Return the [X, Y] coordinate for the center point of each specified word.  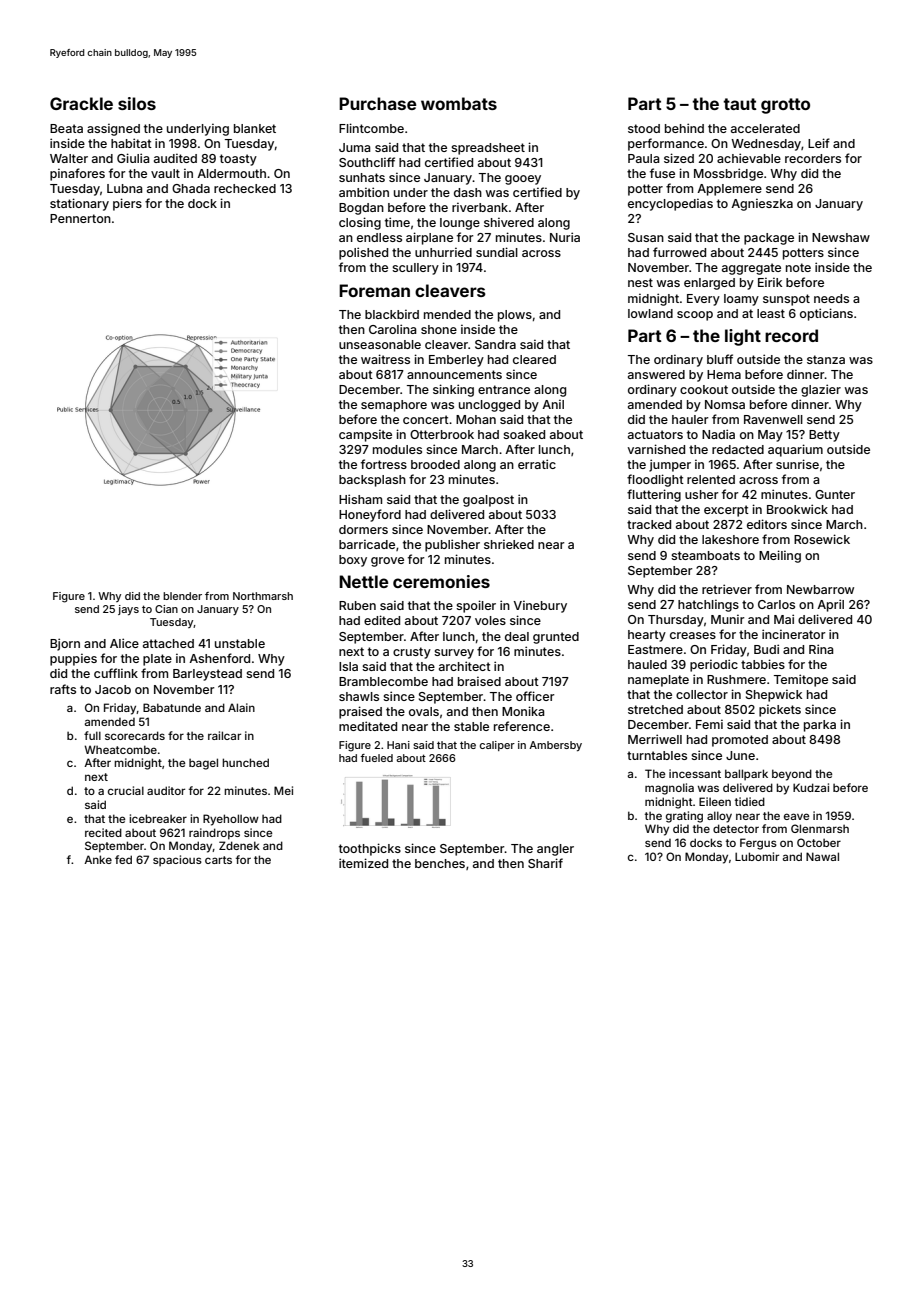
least [771, 313]
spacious [177, 861]
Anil [553, 404]
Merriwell [655, 739]
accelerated [765, 128]
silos [137, 103]
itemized [363, 863]
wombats [459, 103]
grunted [556, 638]
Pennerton [80, 218]
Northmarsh [263, 596]
